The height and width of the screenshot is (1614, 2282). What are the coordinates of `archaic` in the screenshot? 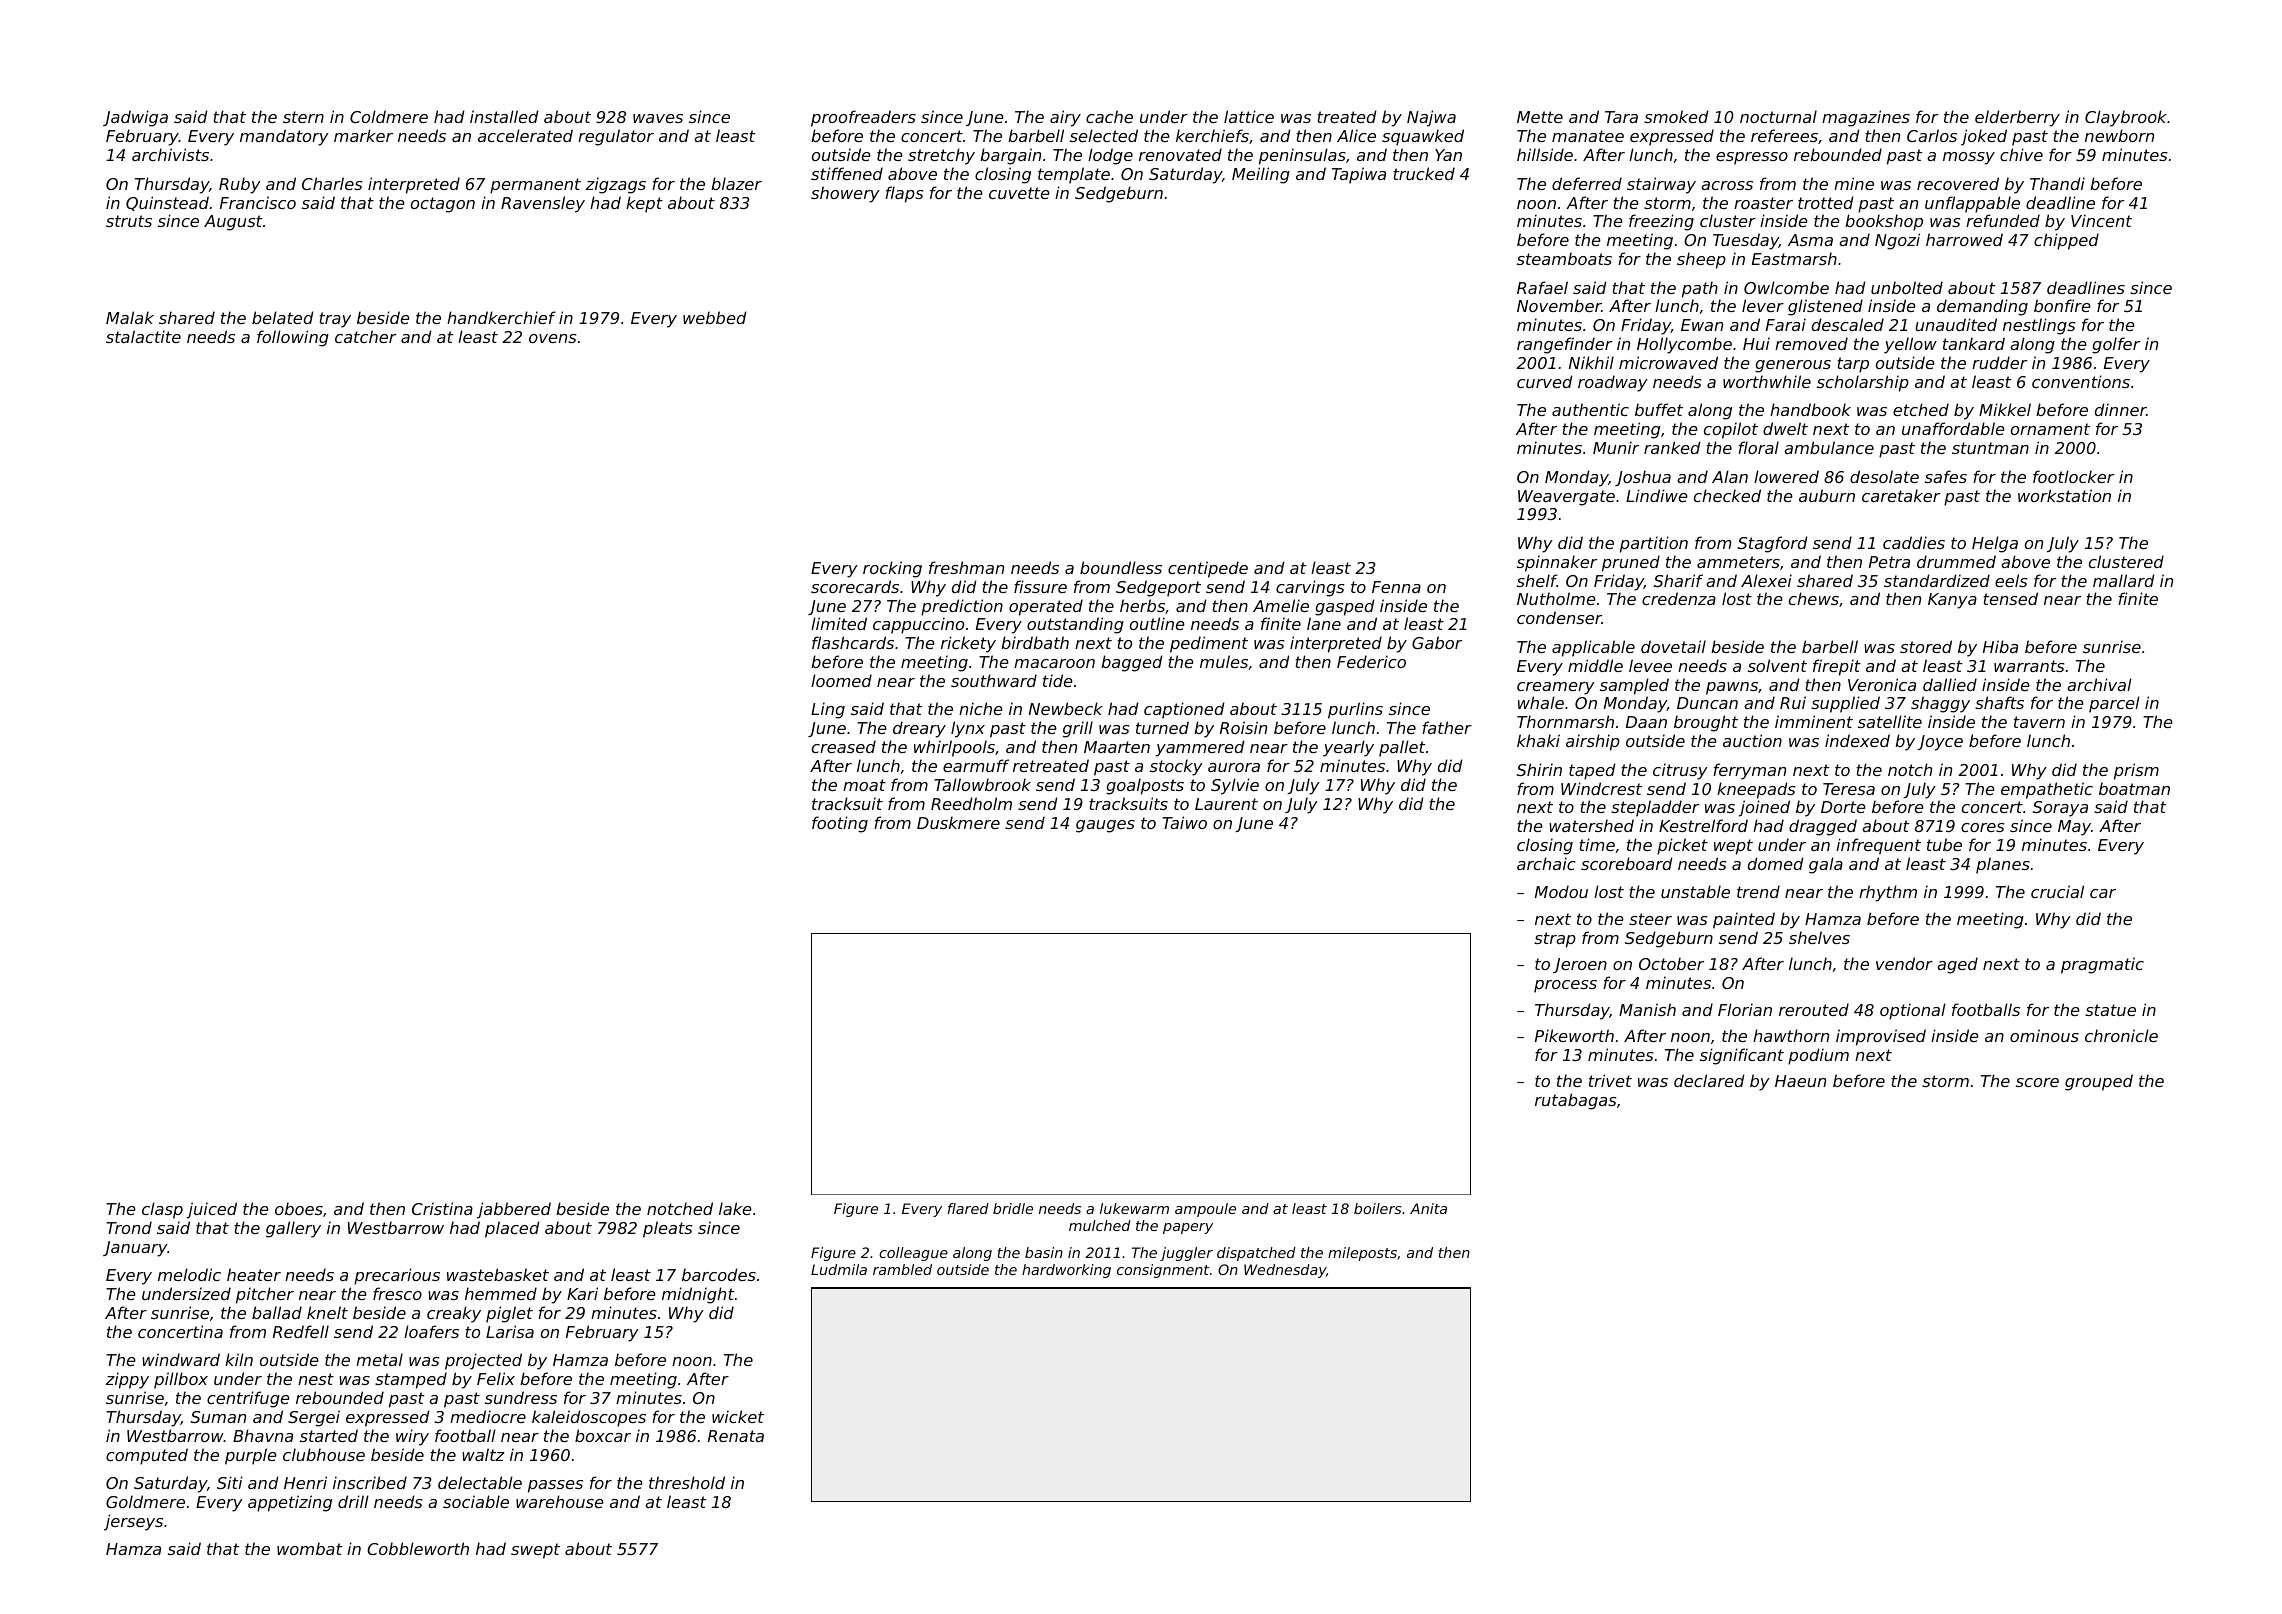 It's located at (1546, 863).
